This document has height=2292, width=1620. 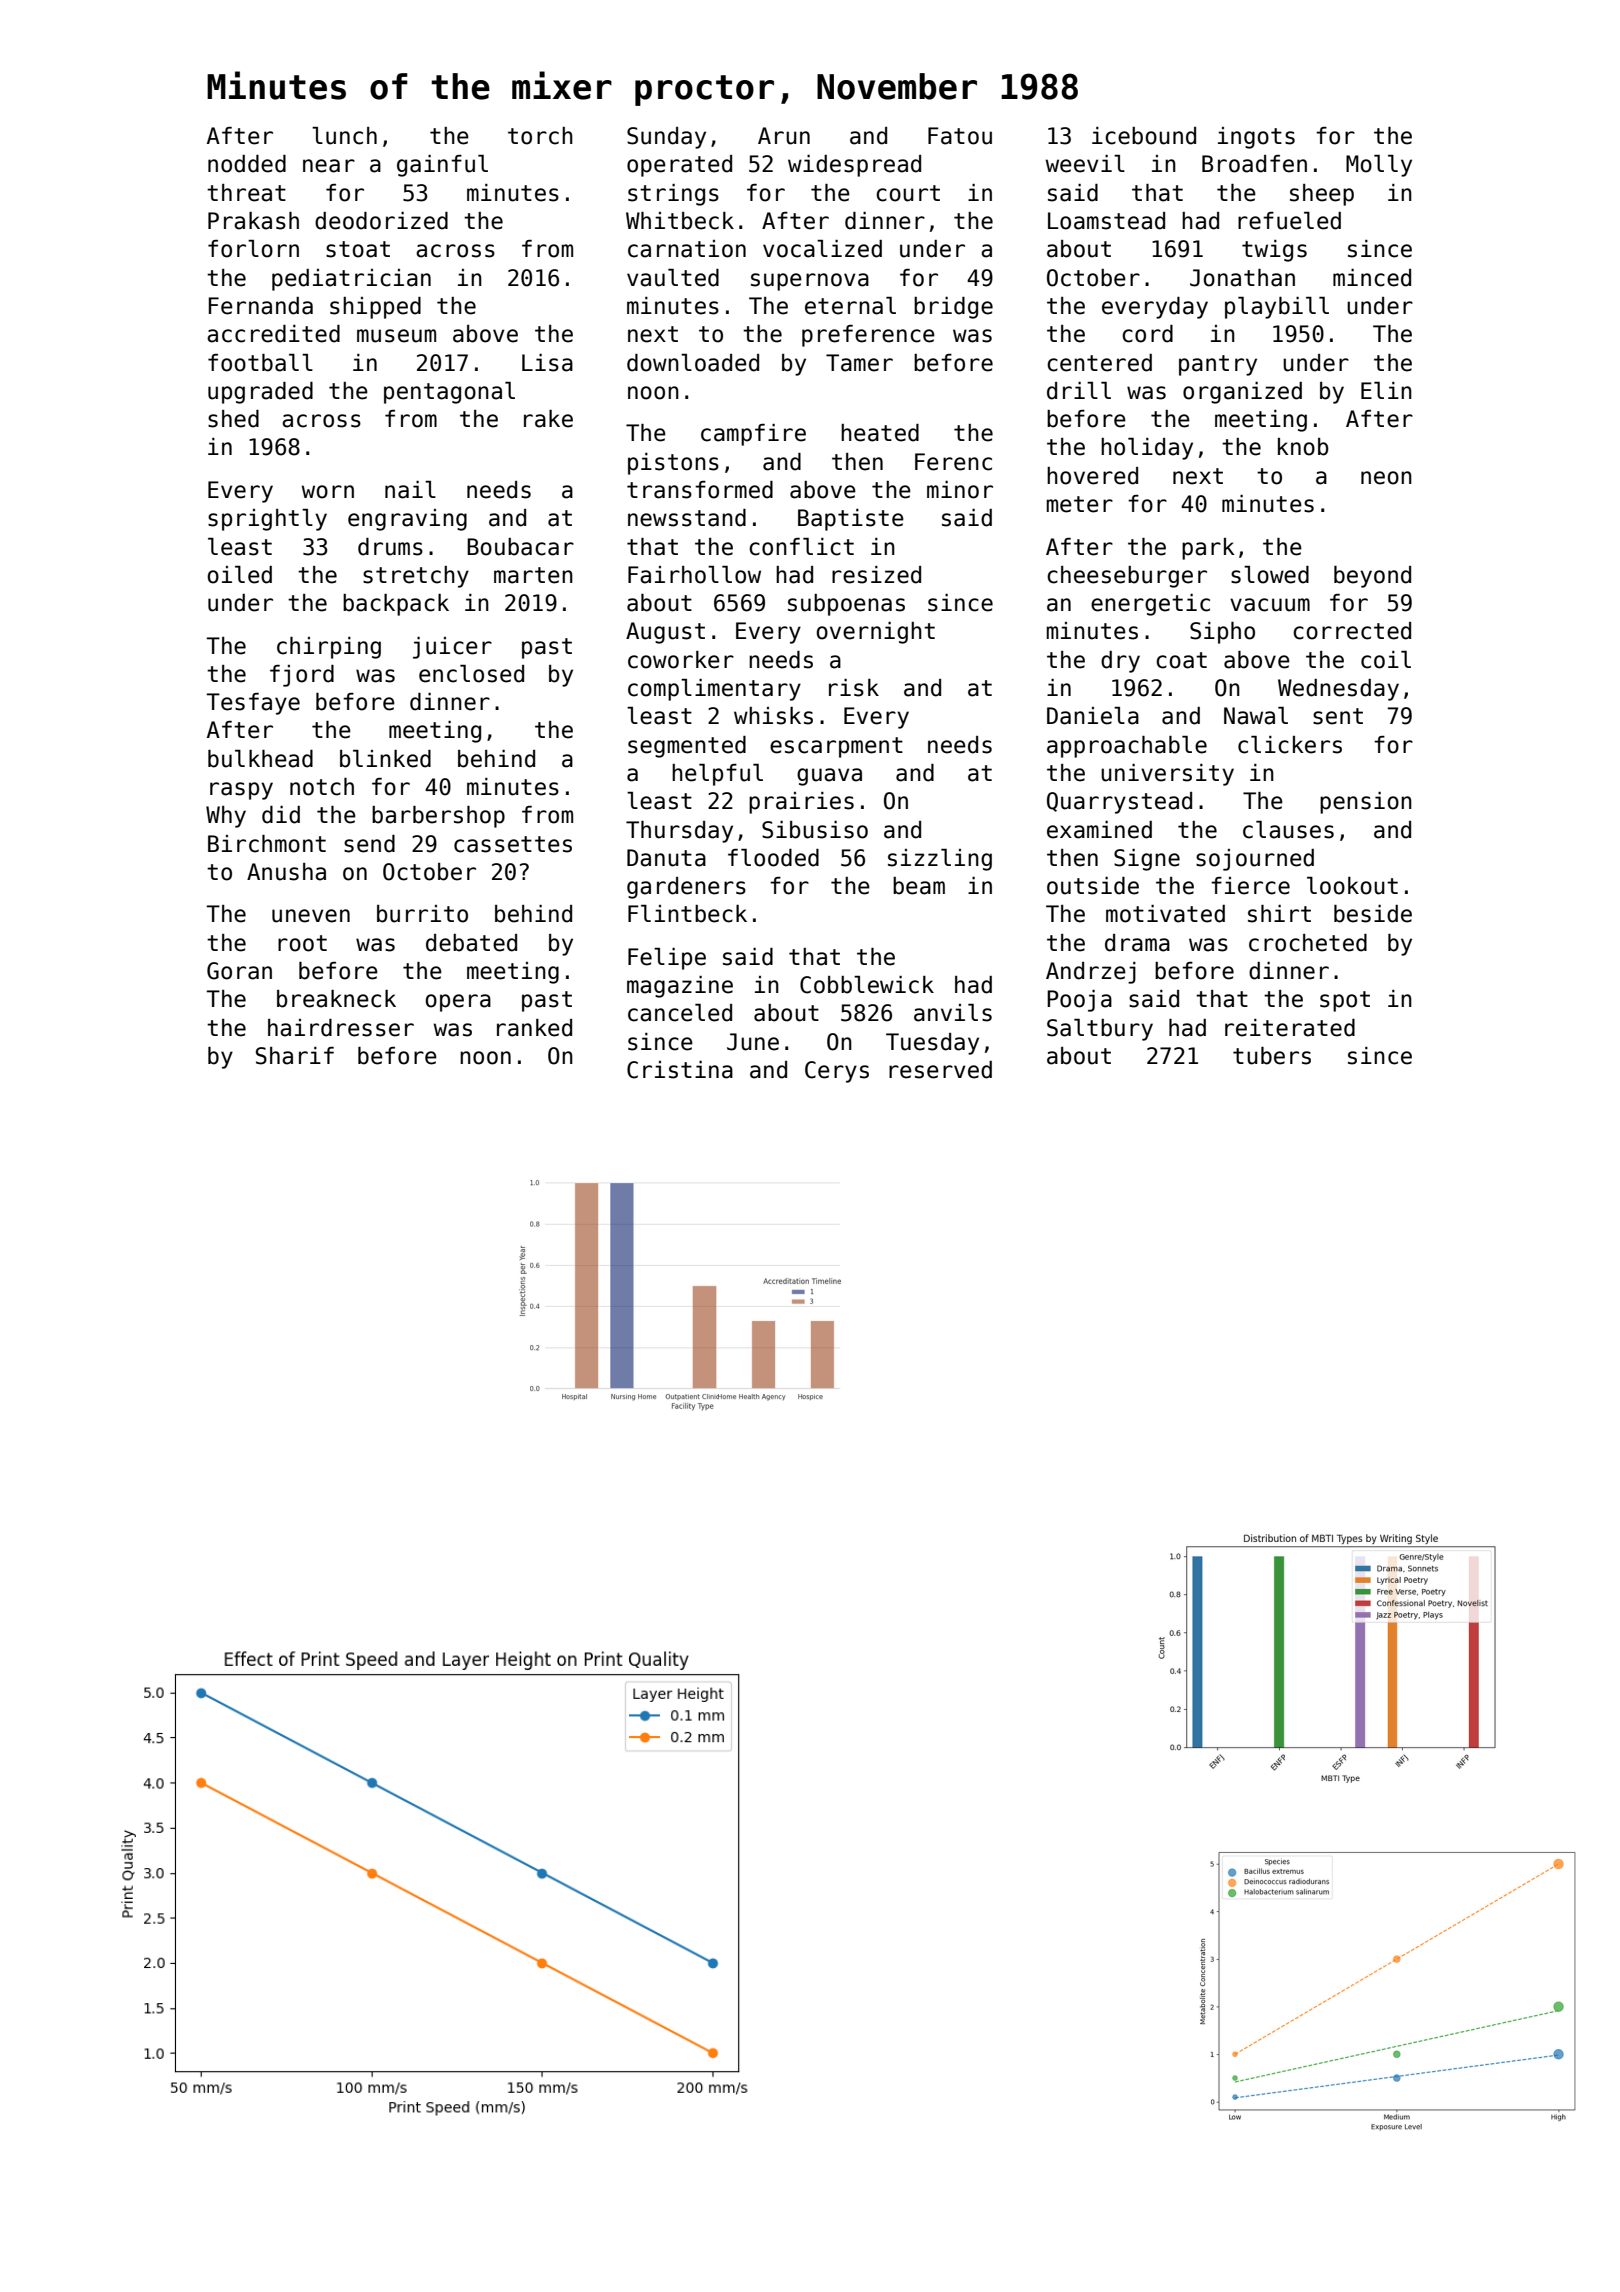 I want to click on engraving, so click(x=407, y=520).
